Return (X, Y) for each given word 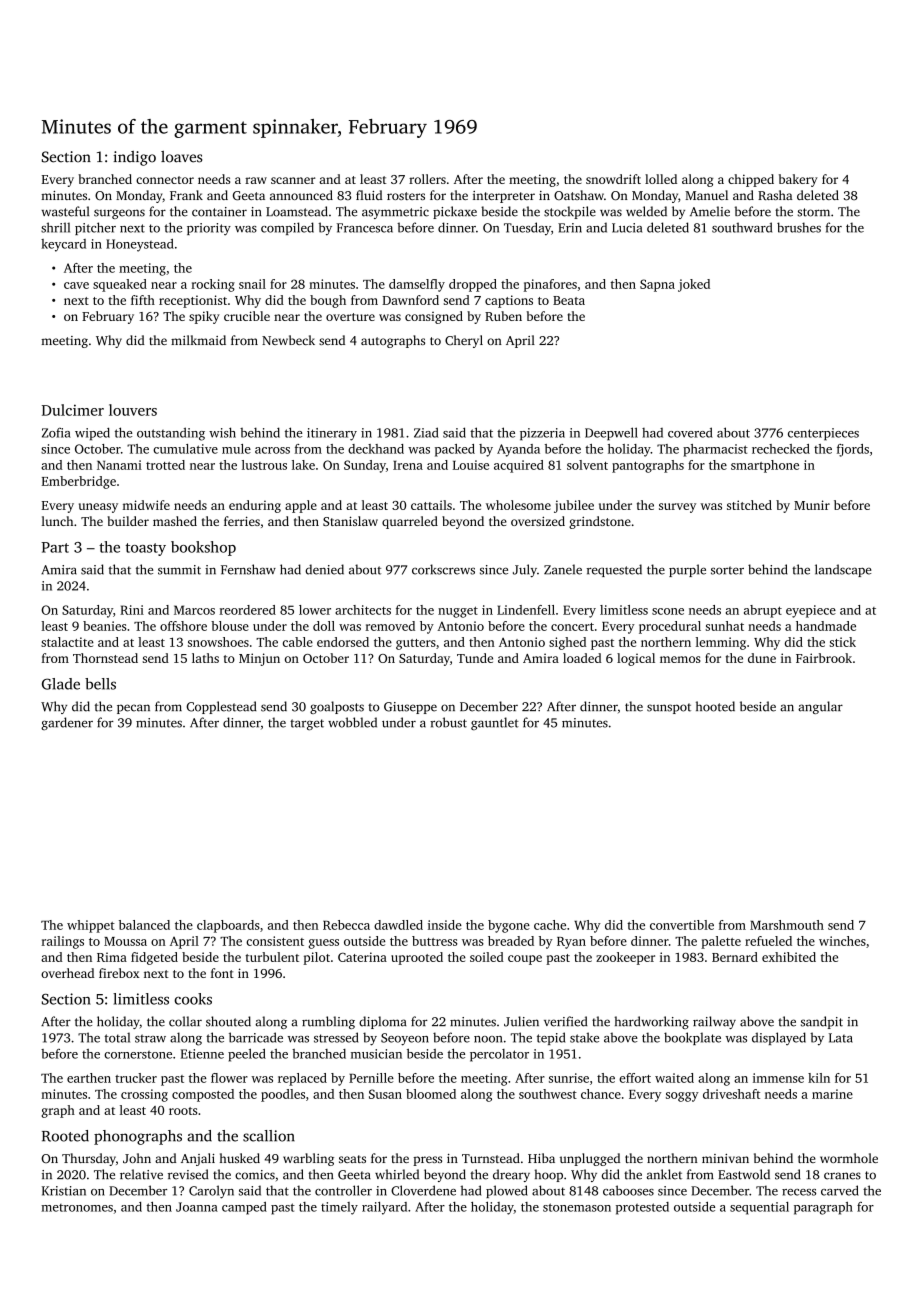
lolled (661, 179)
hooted (715, 706)
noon (488, 1039)
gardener (67, 723)
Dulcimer (73, 410)
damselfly (417, 285)
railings (62, 942)
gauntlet (495, 724)
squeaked (120, 285)
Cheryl (464, 341)
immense (778, 1078)
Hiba (541, 1158)
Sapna (657, 285)
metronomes (77, 1208)
